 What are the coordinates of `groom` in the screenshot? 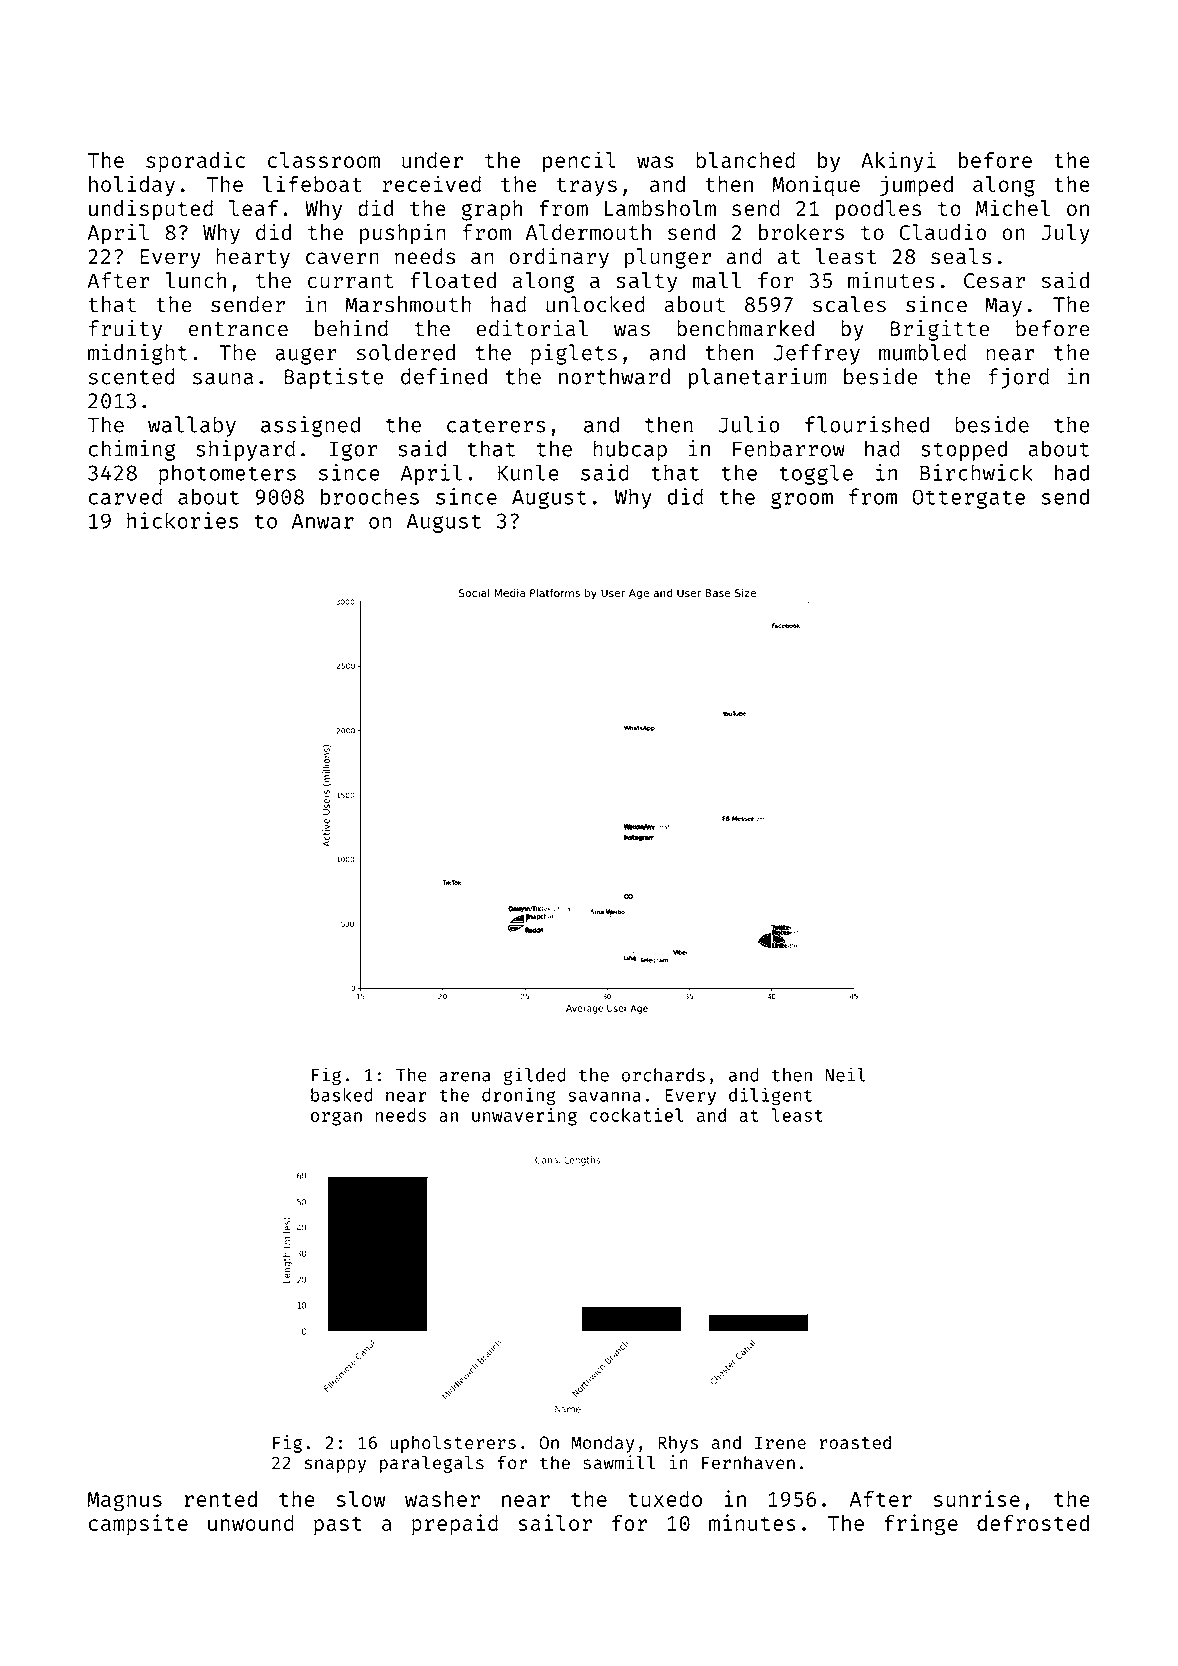 It's located at (802, 500).
